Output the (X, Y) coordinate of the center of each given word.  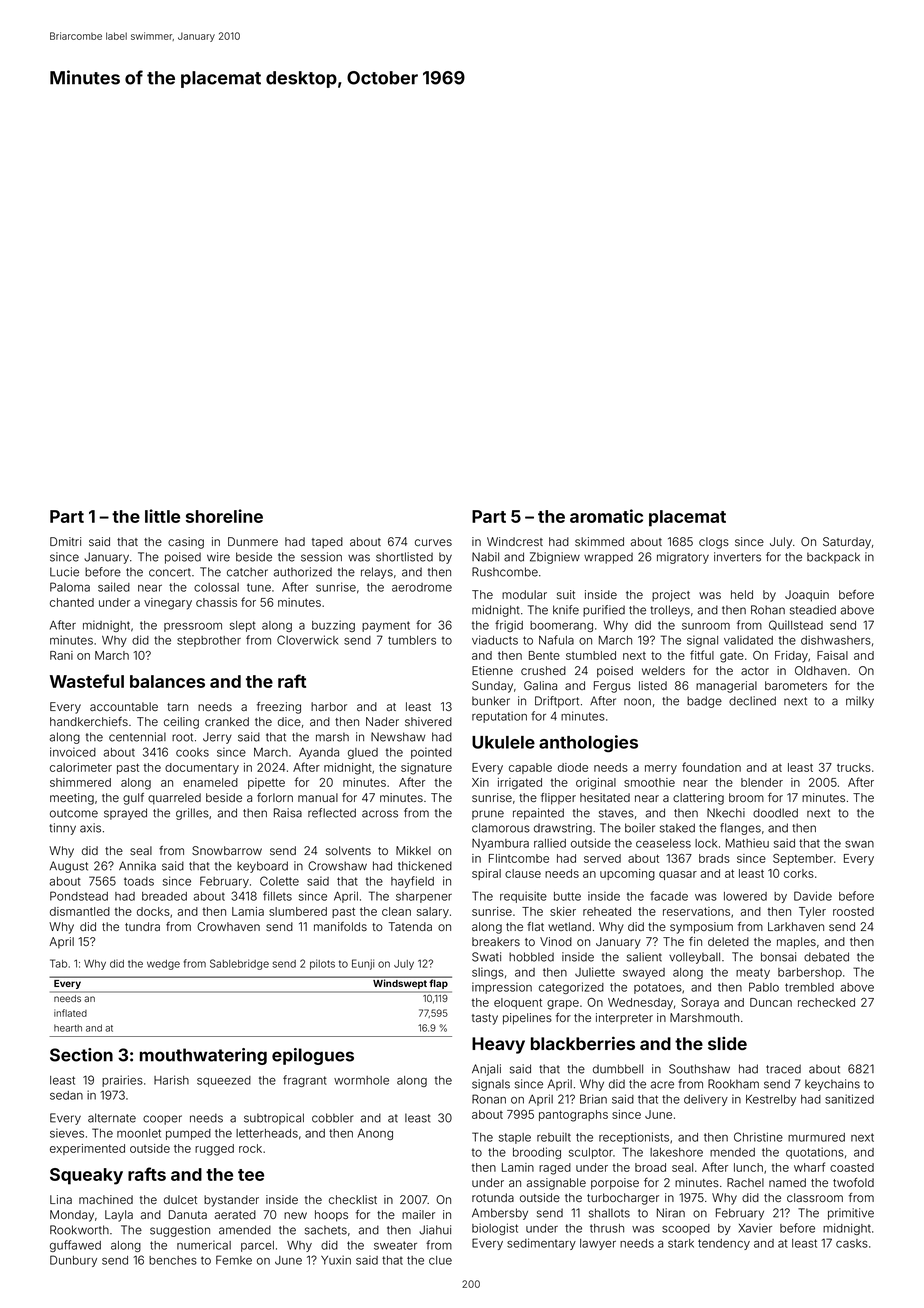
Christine (758, 1137)
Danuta (188, 1214)
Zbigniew (555, 558)
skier (563, 911)
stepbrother (209, 641)
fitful (702, 655)
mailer (418, 1214)
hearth (68, 1028)
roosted (853, 911)
